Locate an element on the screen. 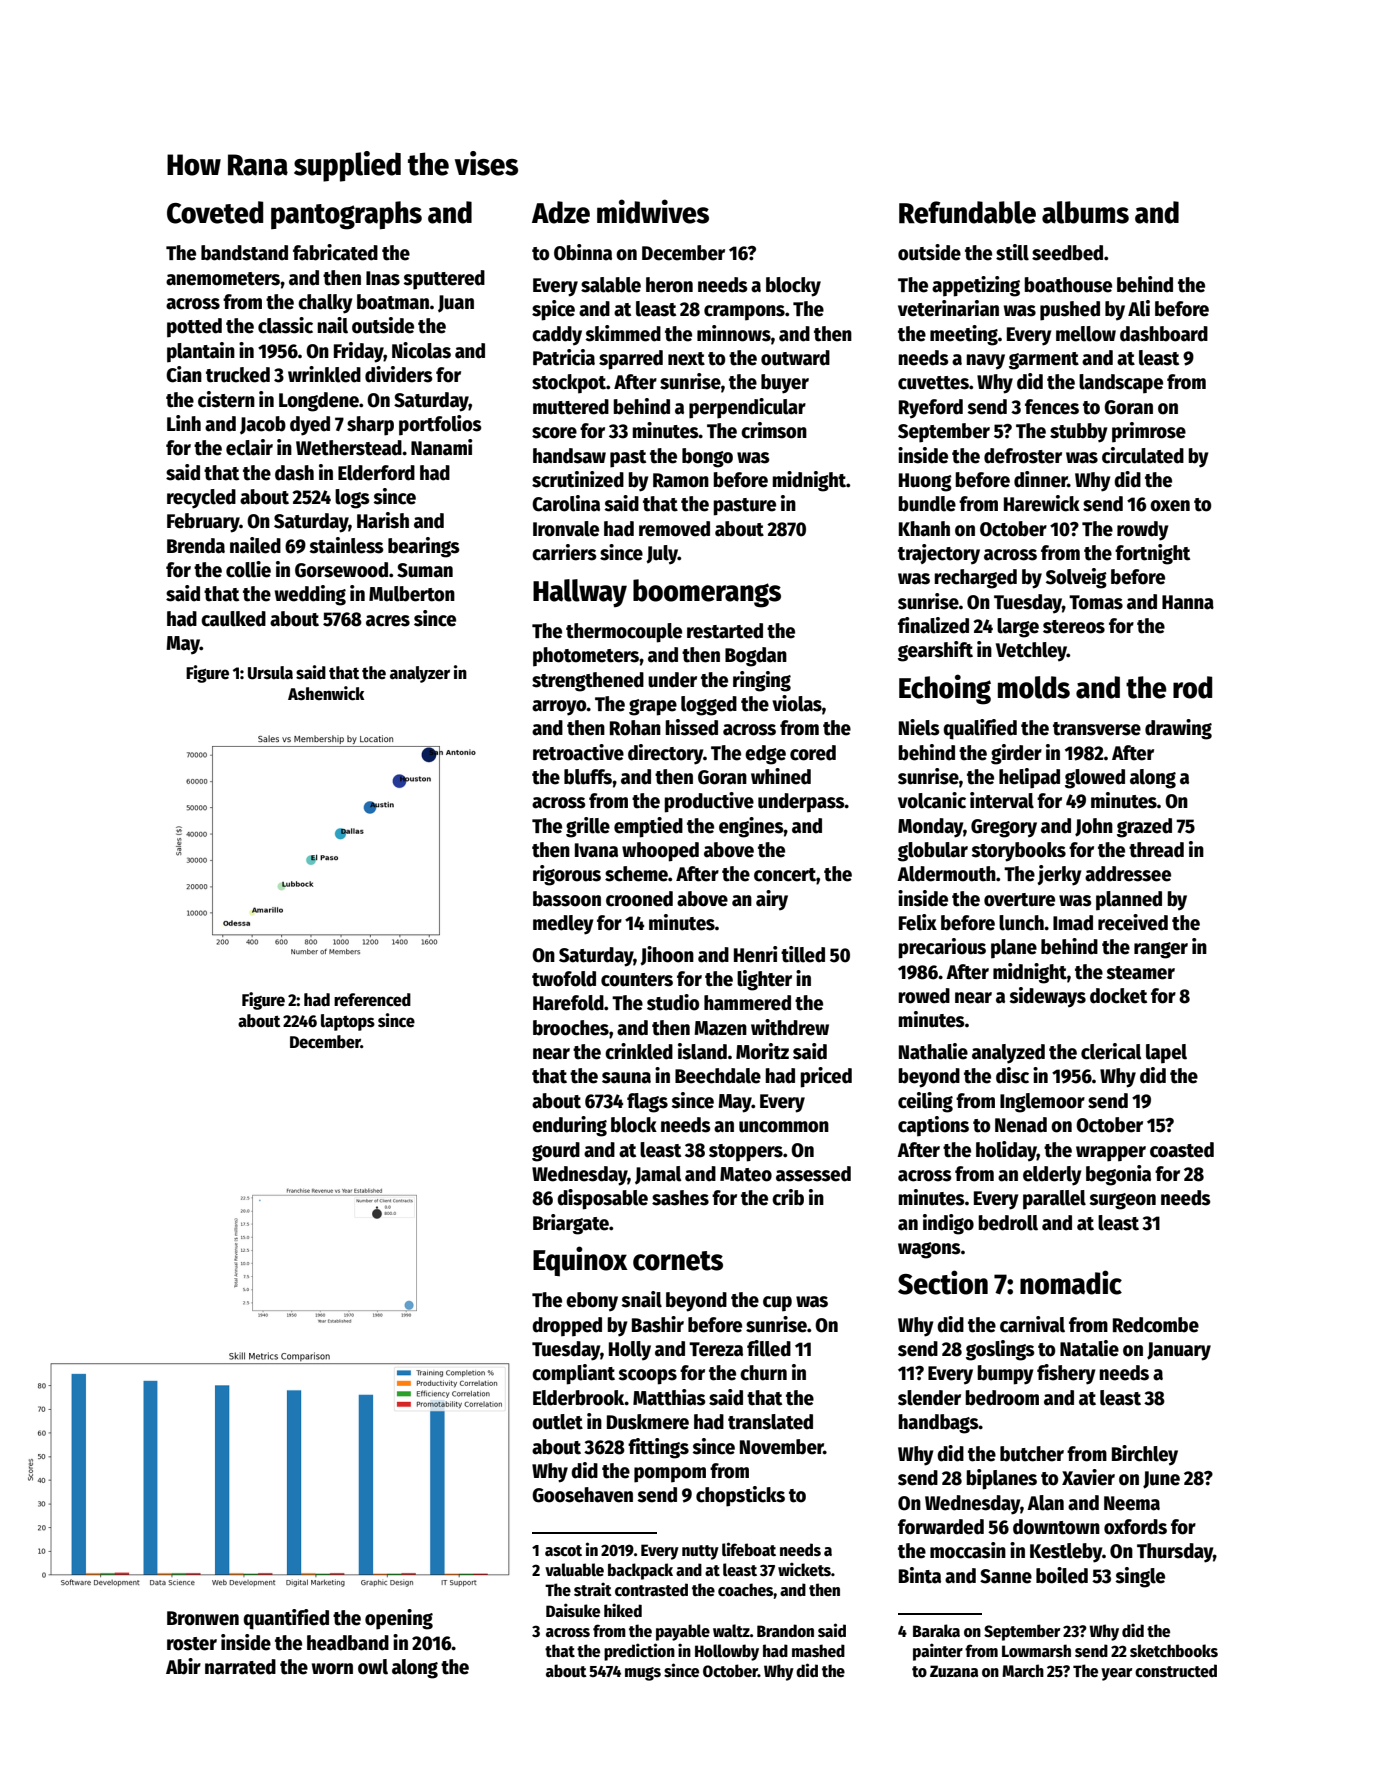  wickets is located at coordinates (804, 1569).
